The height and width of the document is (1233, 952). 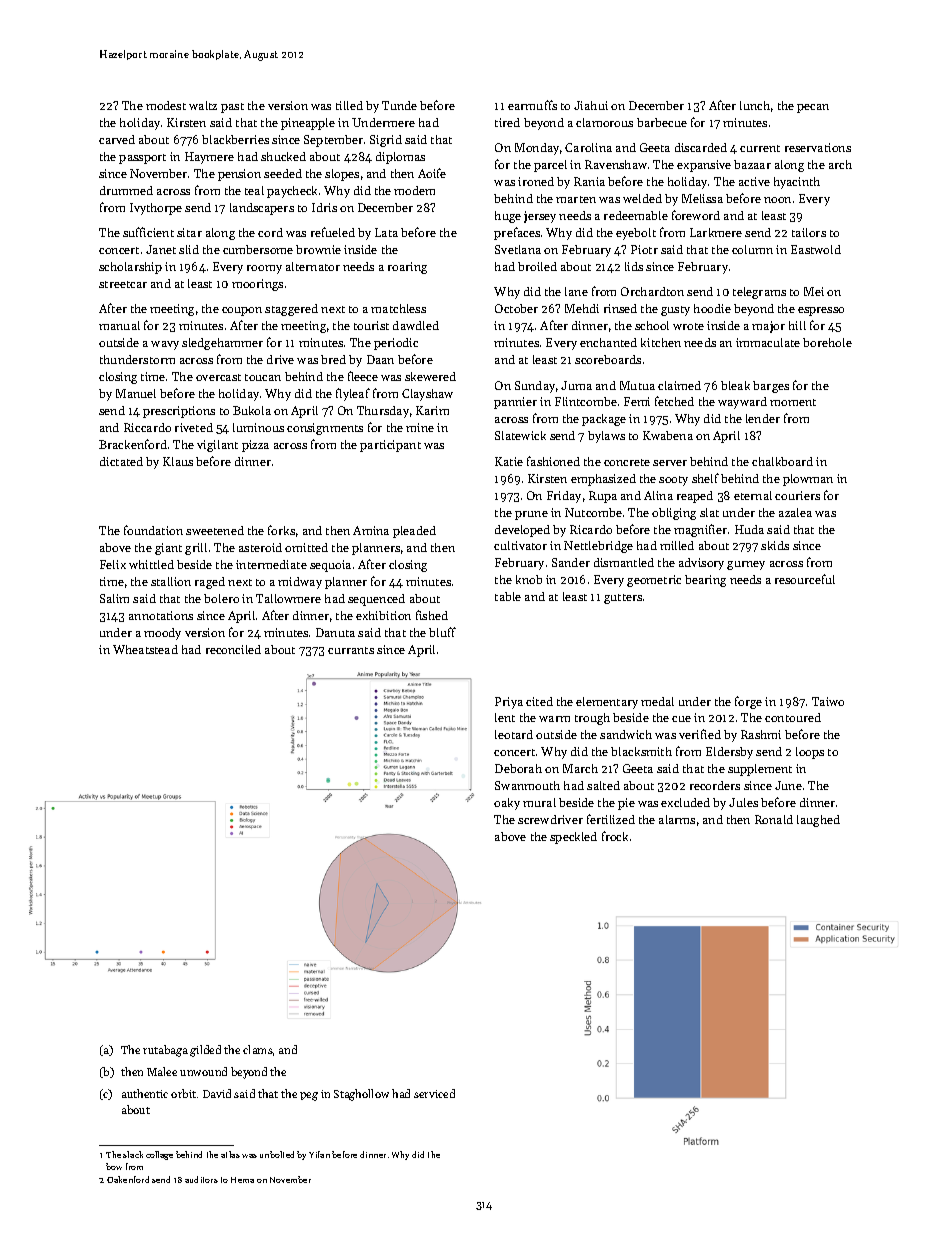 I want to click on moody, so click(x=162, y=634).
